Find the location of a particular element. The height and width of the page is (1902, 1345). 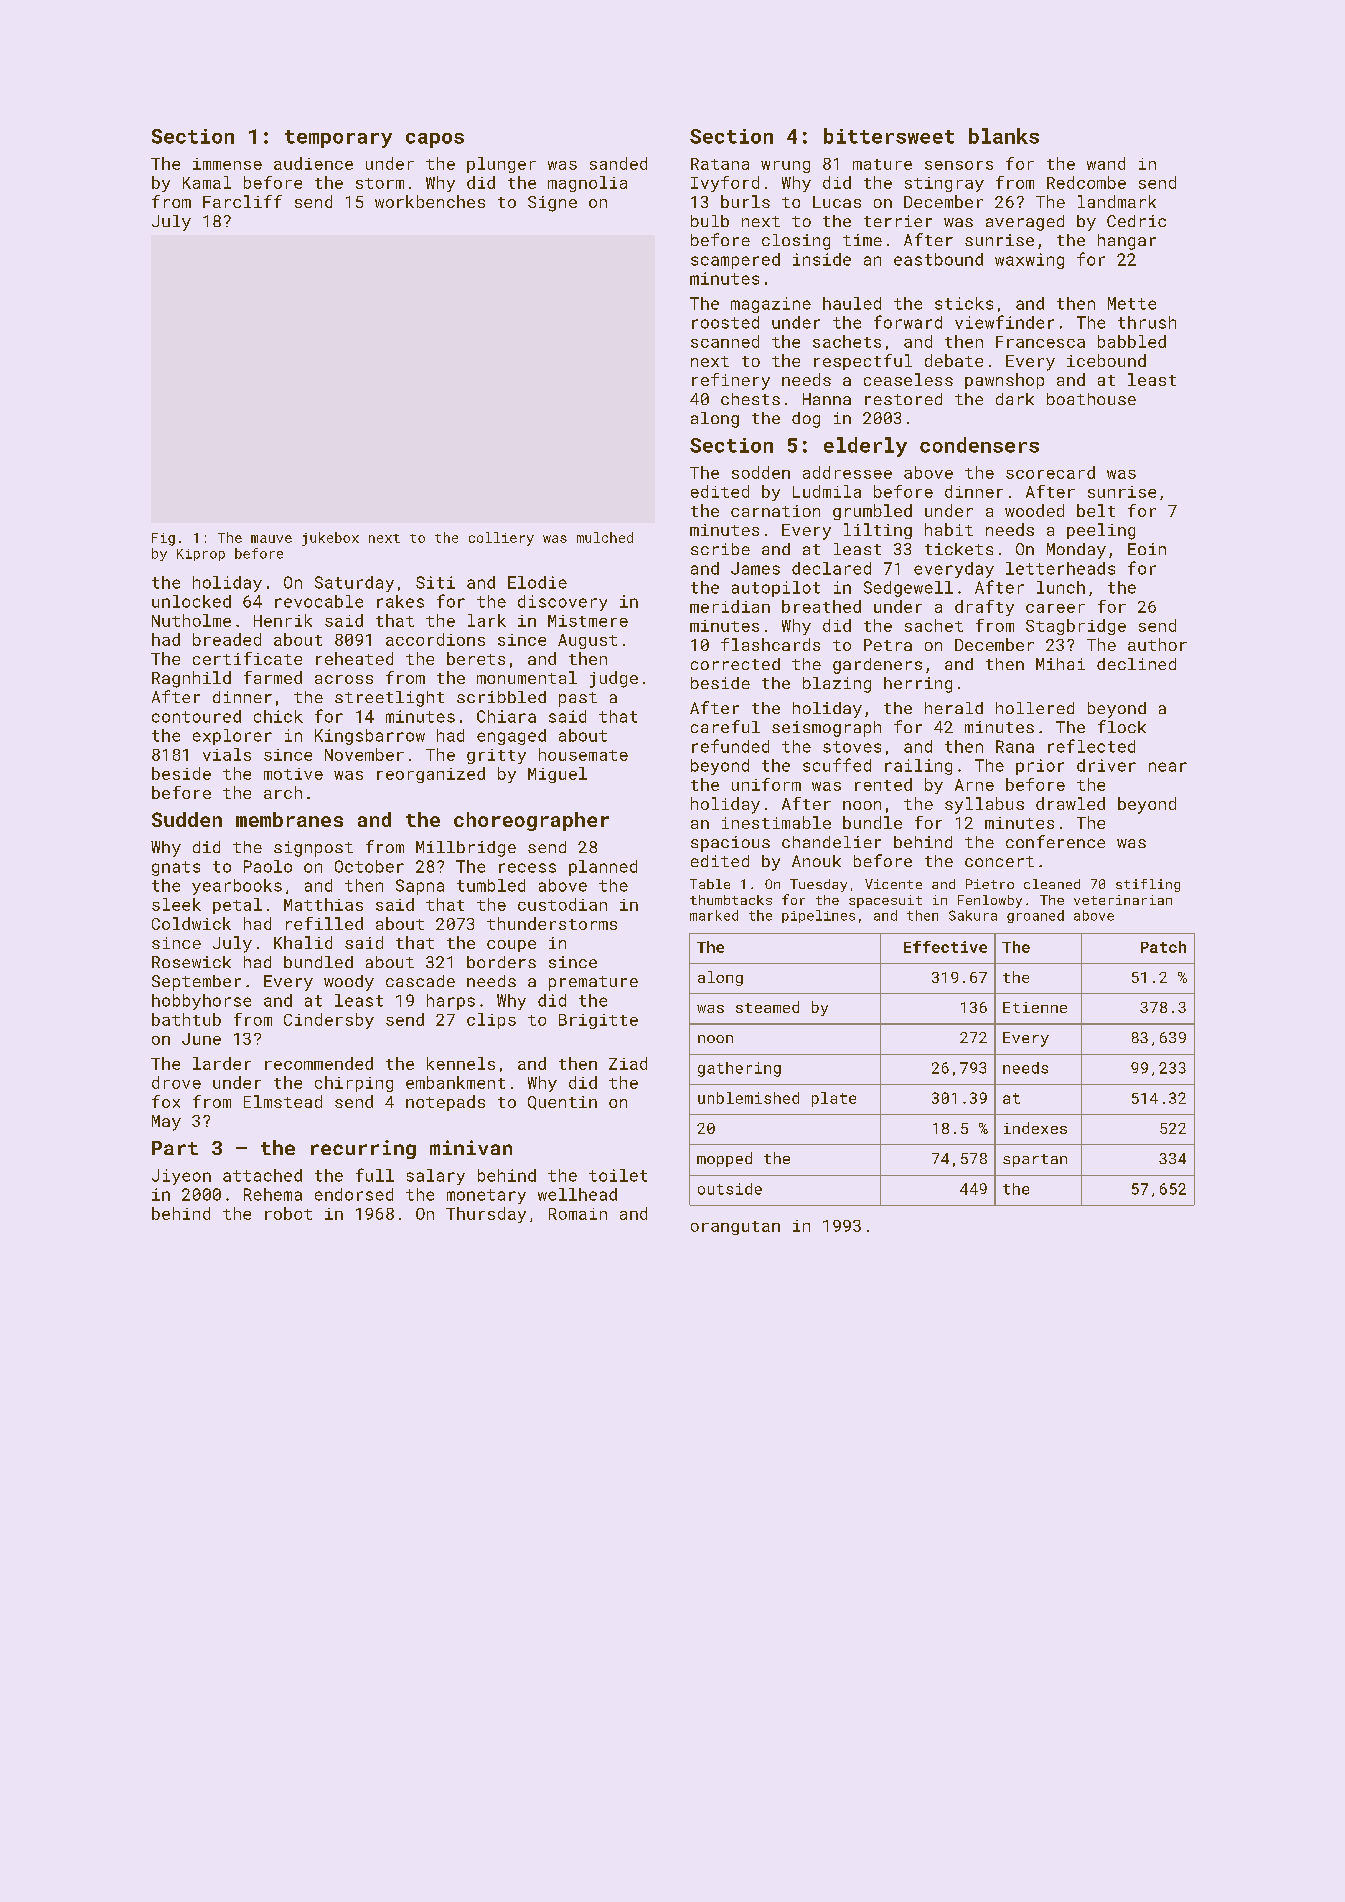

robot is located at coordinates (288, 1213).
